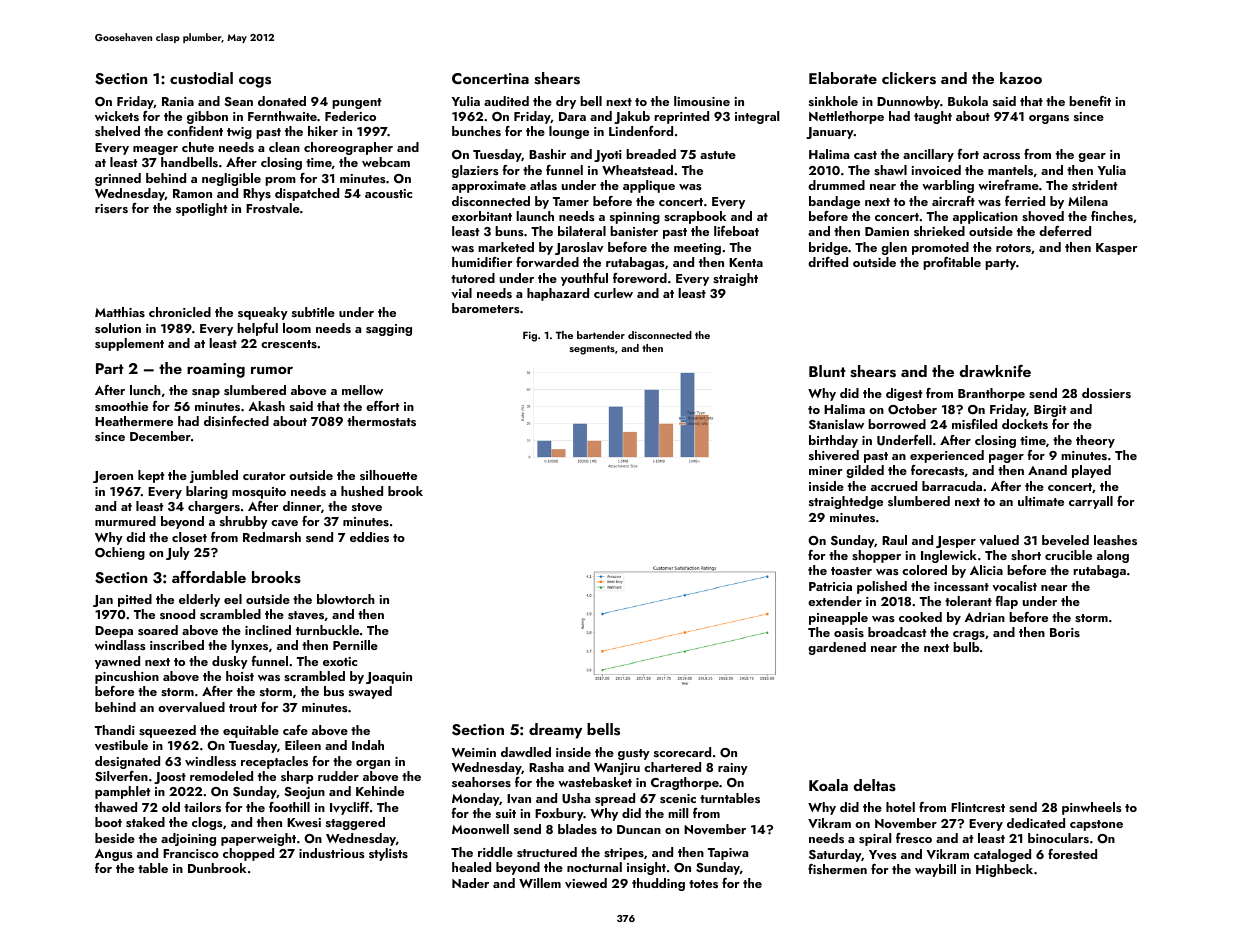 This screenshot has width=1233, height=952. What do you see at coordinates (199, 600) in the screenshot?
I see `elderly` at bounding box center [199, 600].
